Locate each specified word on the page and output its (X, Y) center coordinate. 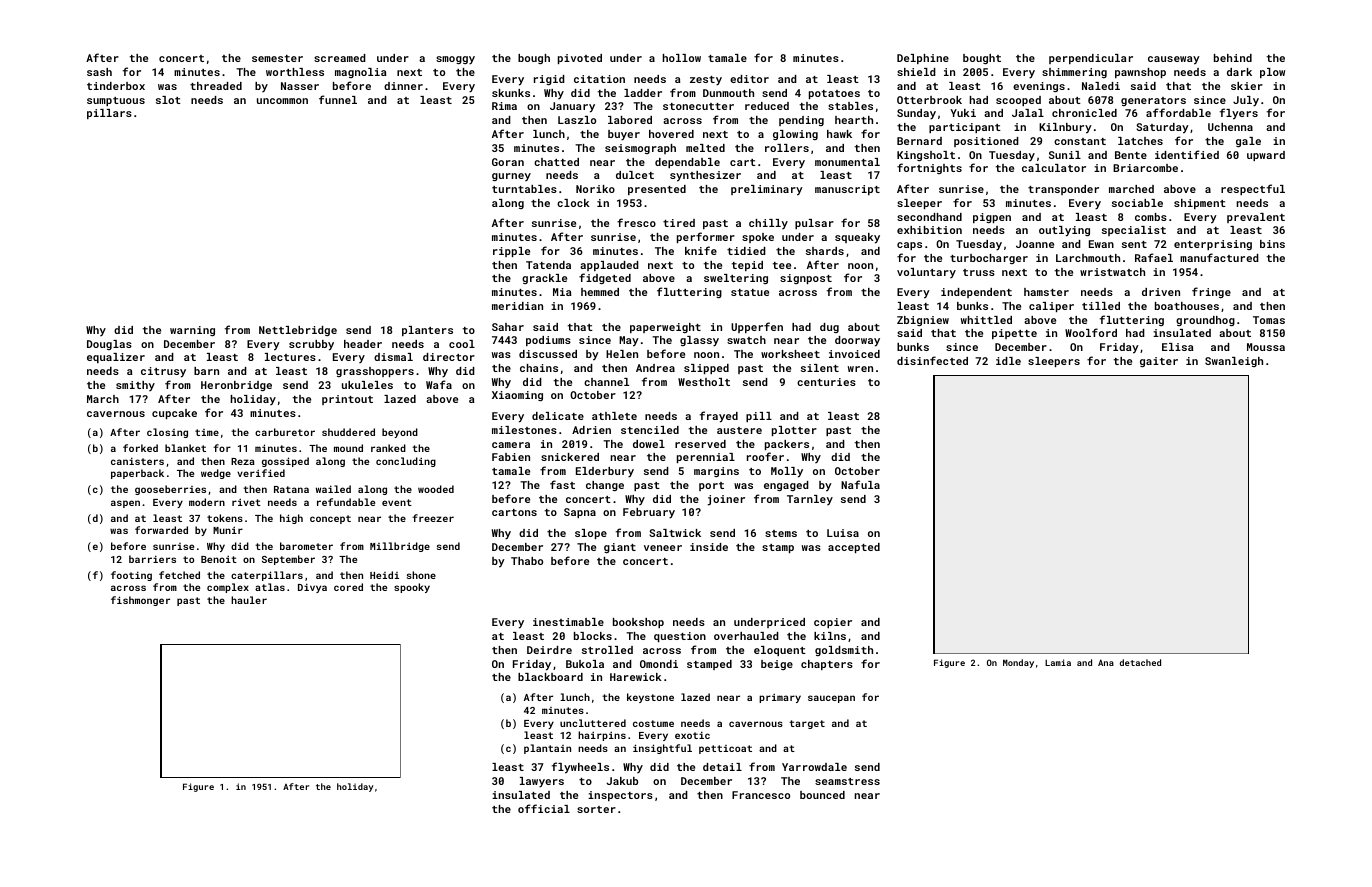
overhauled (746, 636)
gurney (511, 177)
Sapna (580, 513)
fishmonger (140, 601)
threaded (216, 86)
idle (1008, 361)
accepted (854, 548)
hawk (839, 134)
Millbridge (400, 547)
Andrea (655, 368)
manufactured (1219, 257)
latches (1140, 141)
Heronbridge (236, 386)
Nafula (860, 484)
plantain (547, 749)
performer (706, 237)
